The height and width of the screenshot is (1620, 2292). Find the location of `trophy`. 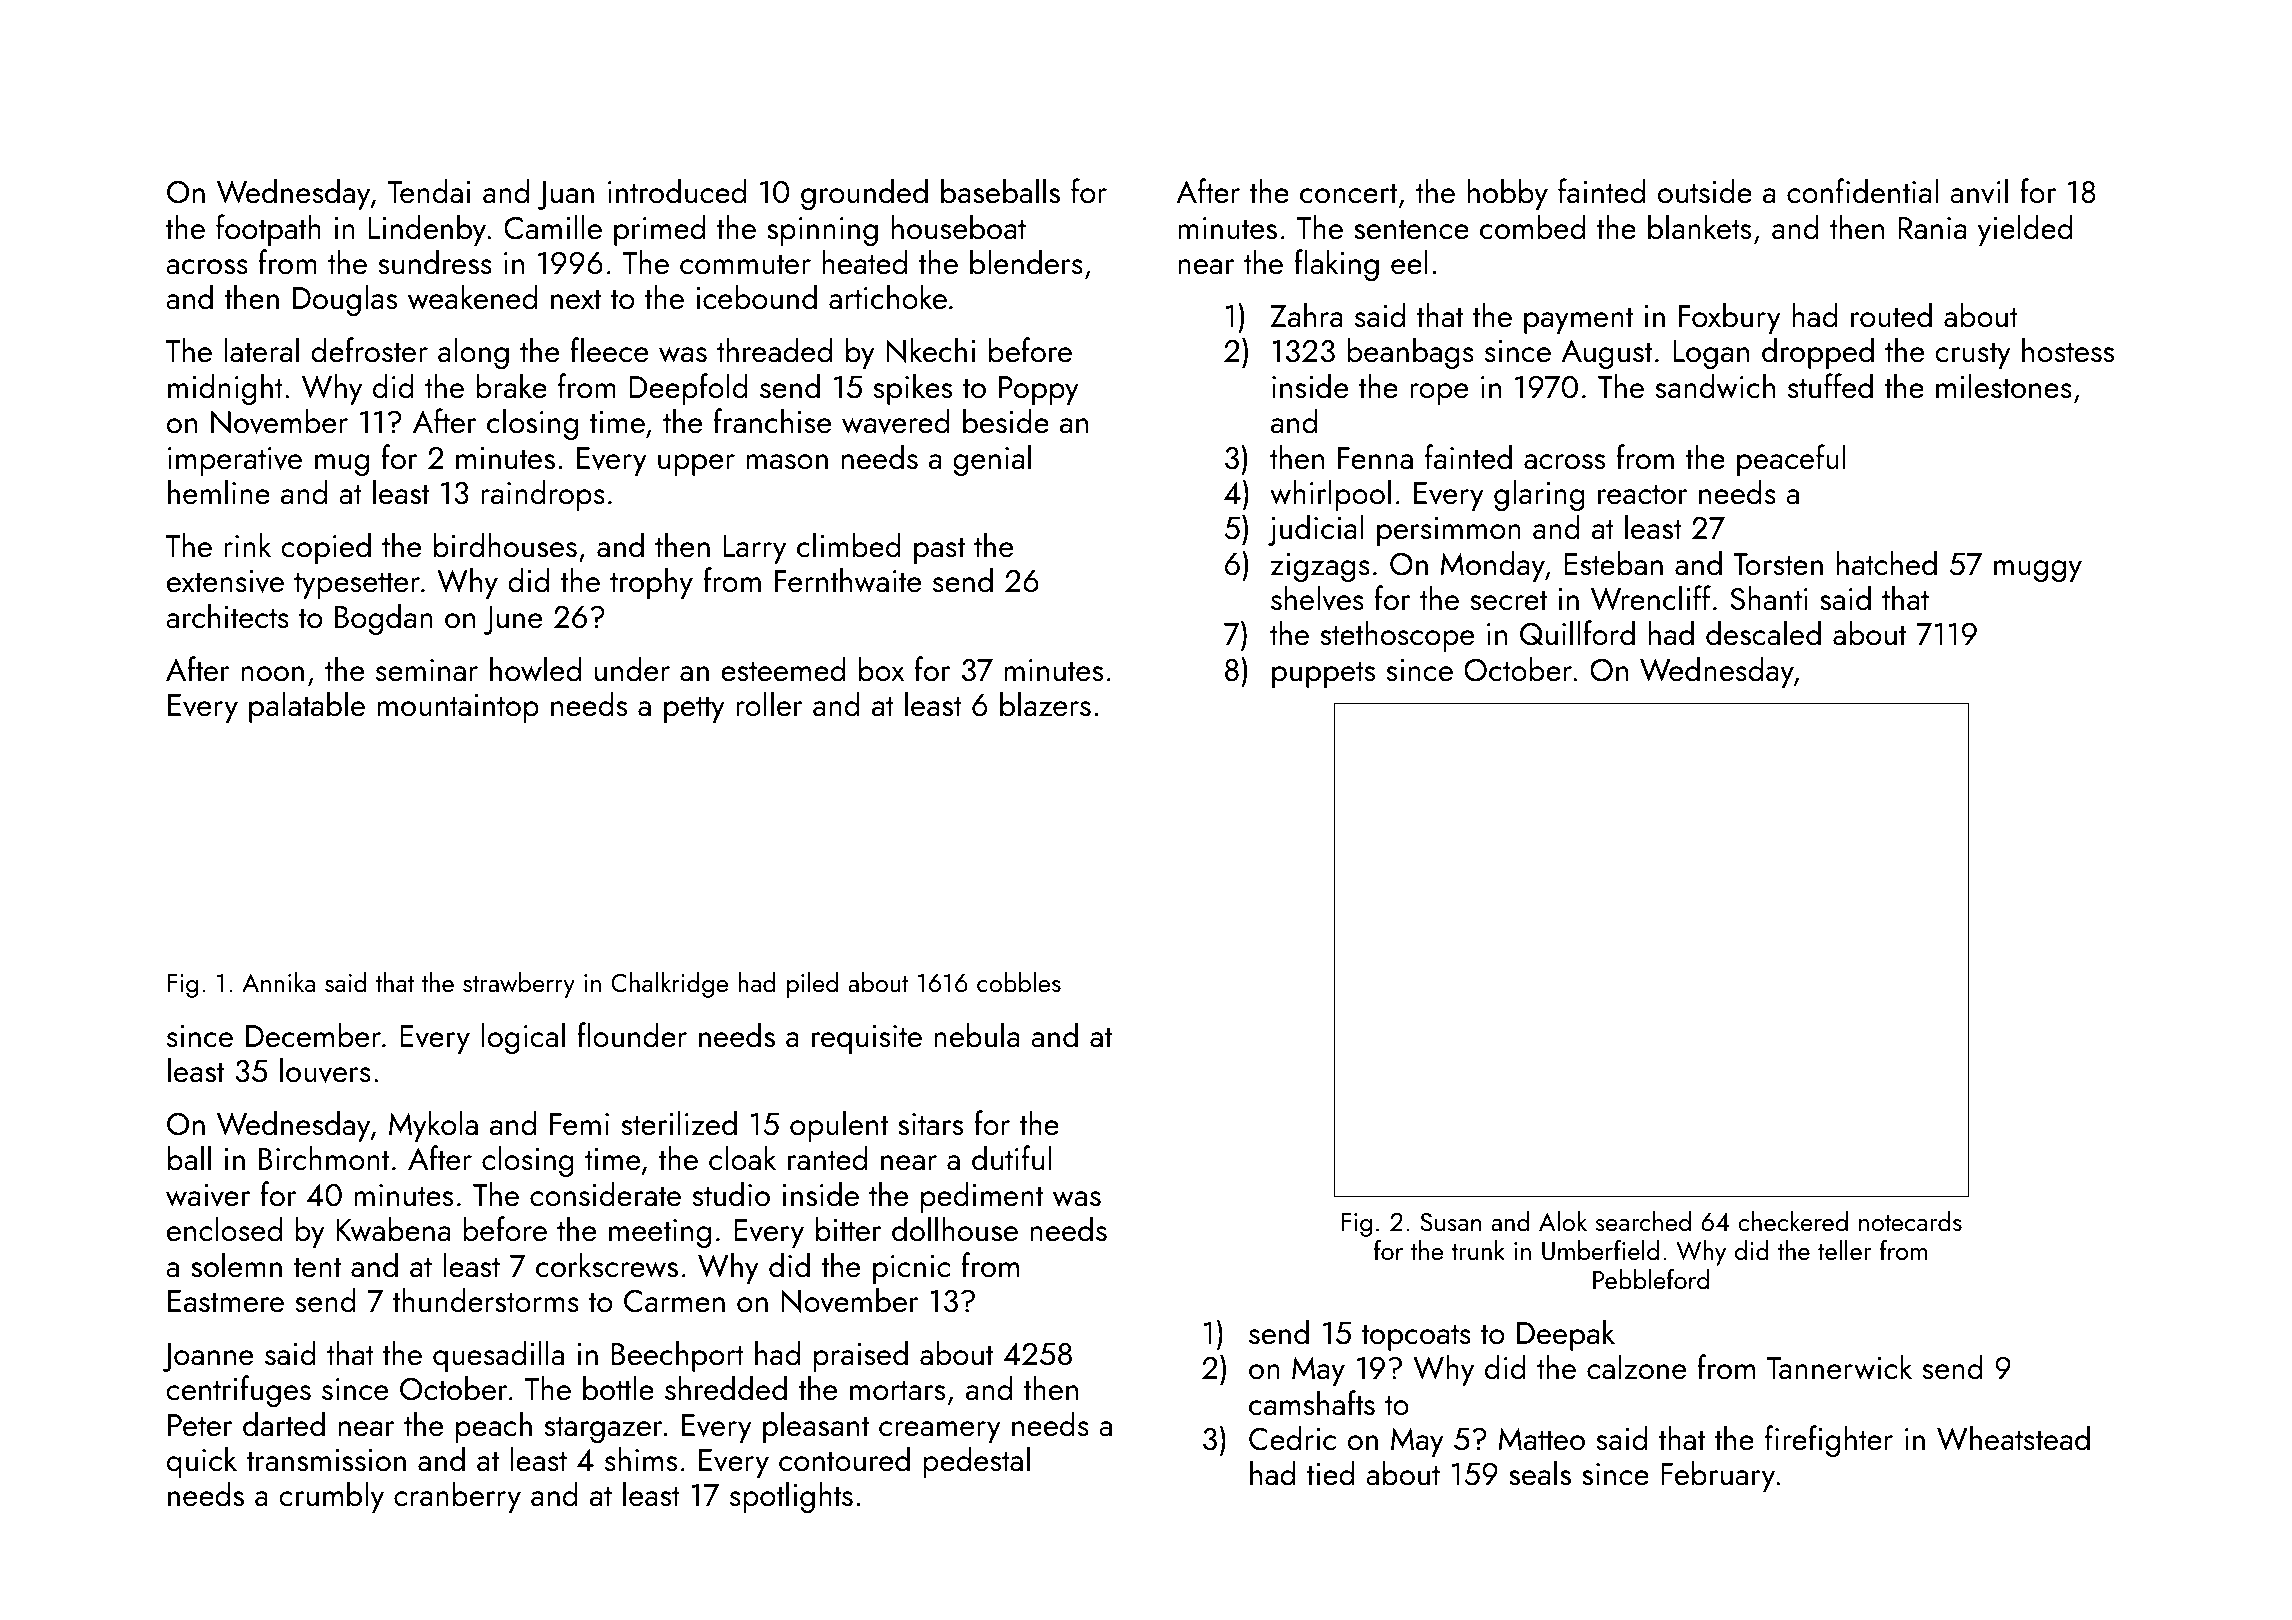

trophy is located at coordinates (651, 583).
